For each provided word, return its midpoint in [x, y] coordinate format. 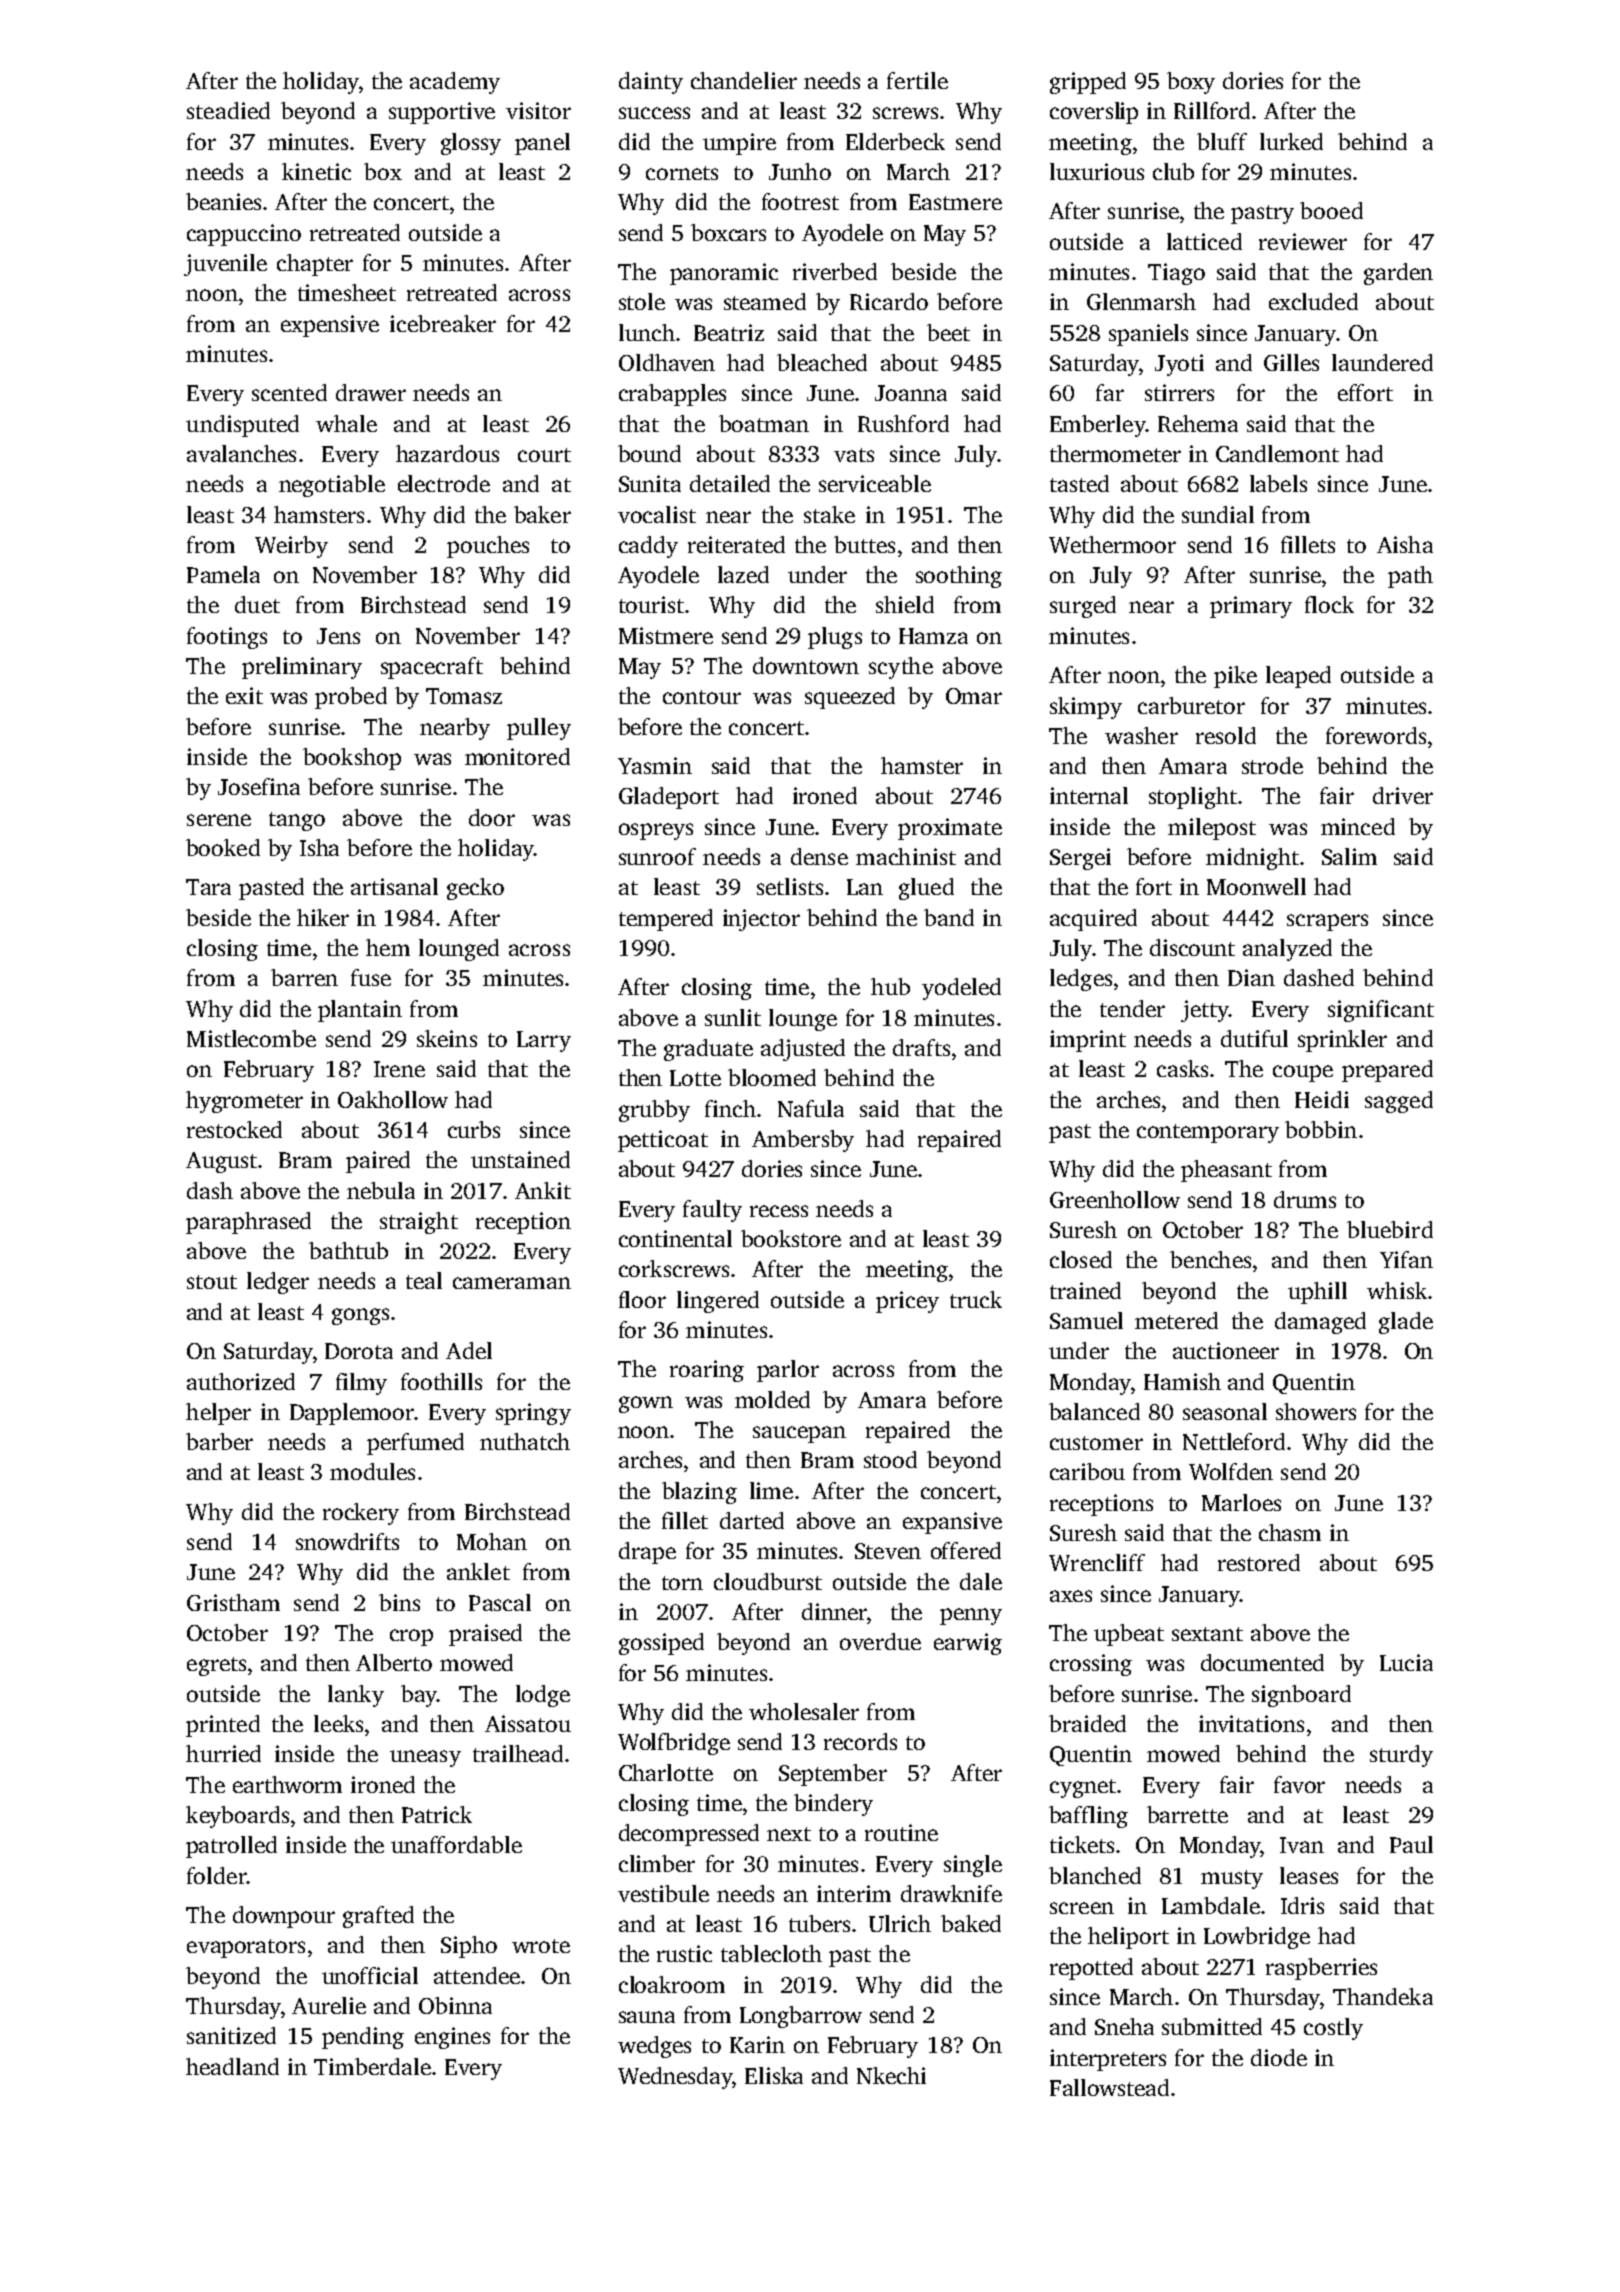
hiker [323, 917]
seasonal [1225, 1411]
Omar [974, 696]
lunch [647, 332]
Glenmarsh [1141, 301]
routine [901, 1832]
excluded [1313, 301]
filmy [361, 1384]
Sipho [469, 1947]
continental [675, 1238]
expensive [330, 326]
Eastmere [955, 202]
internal [1089, 795]
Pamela [223, 574]
